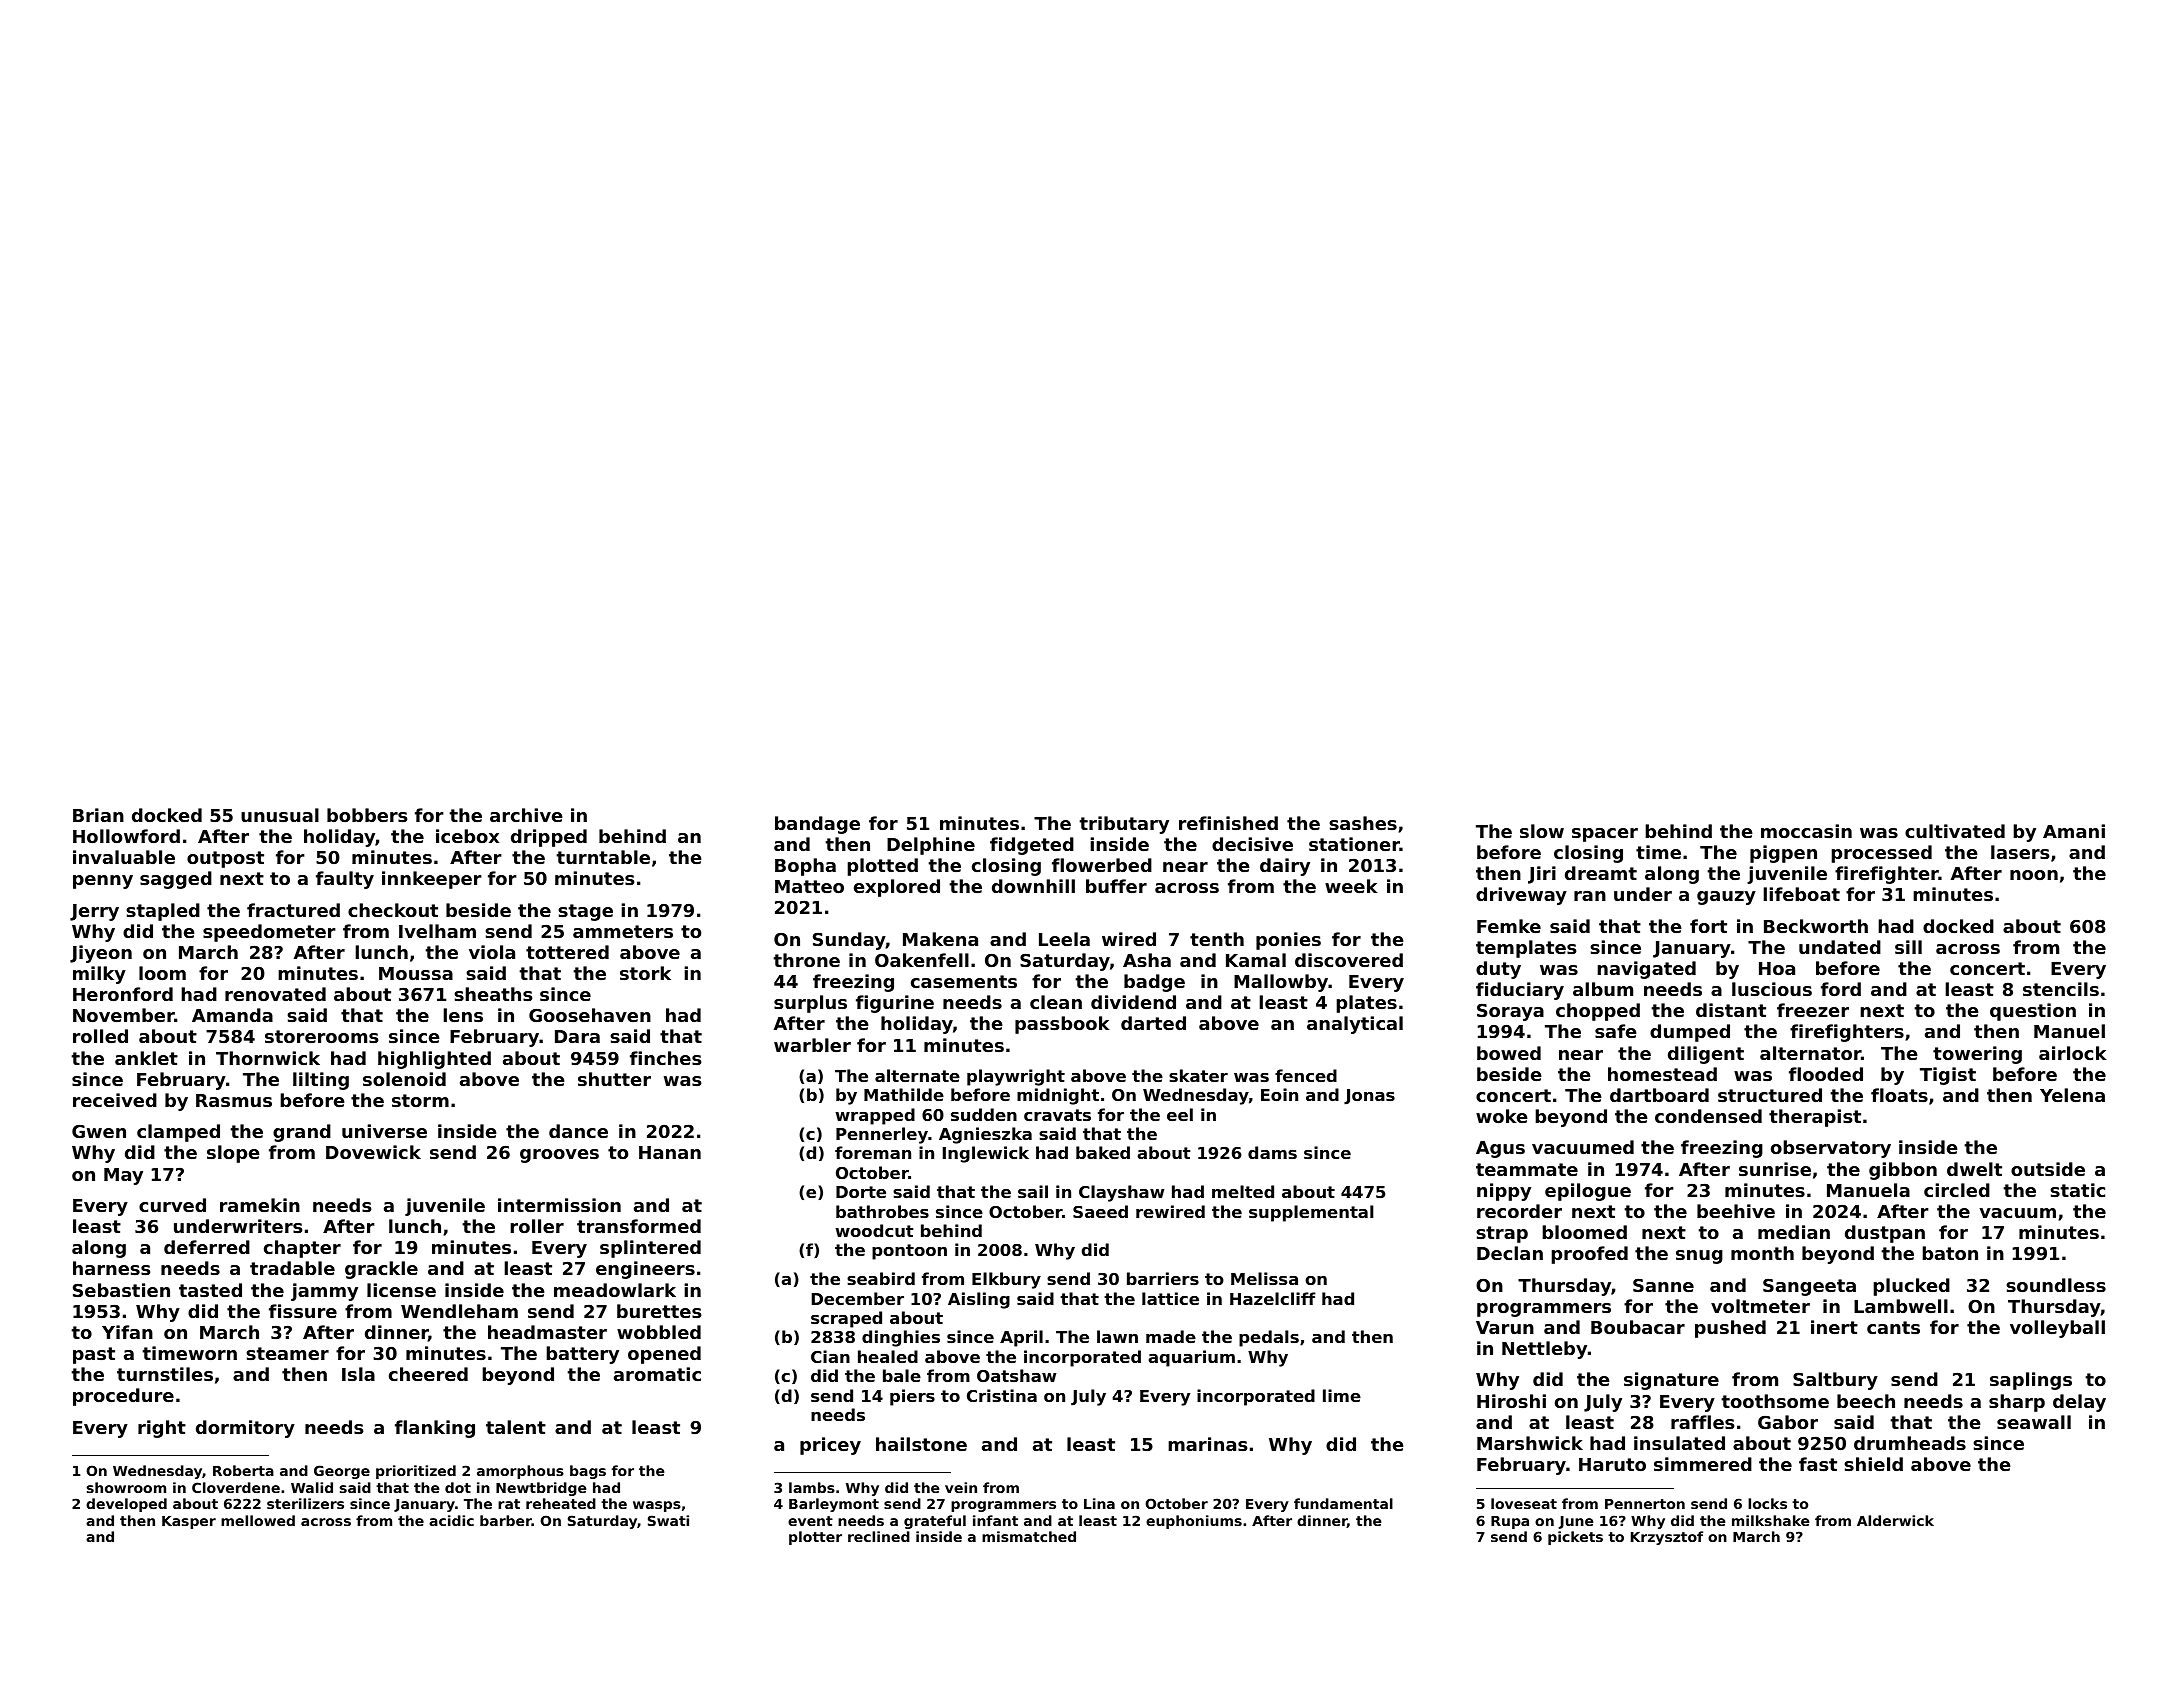 This screenshot has width=2178, height=1683. I want to click on lasers, so click(2020, 852).
